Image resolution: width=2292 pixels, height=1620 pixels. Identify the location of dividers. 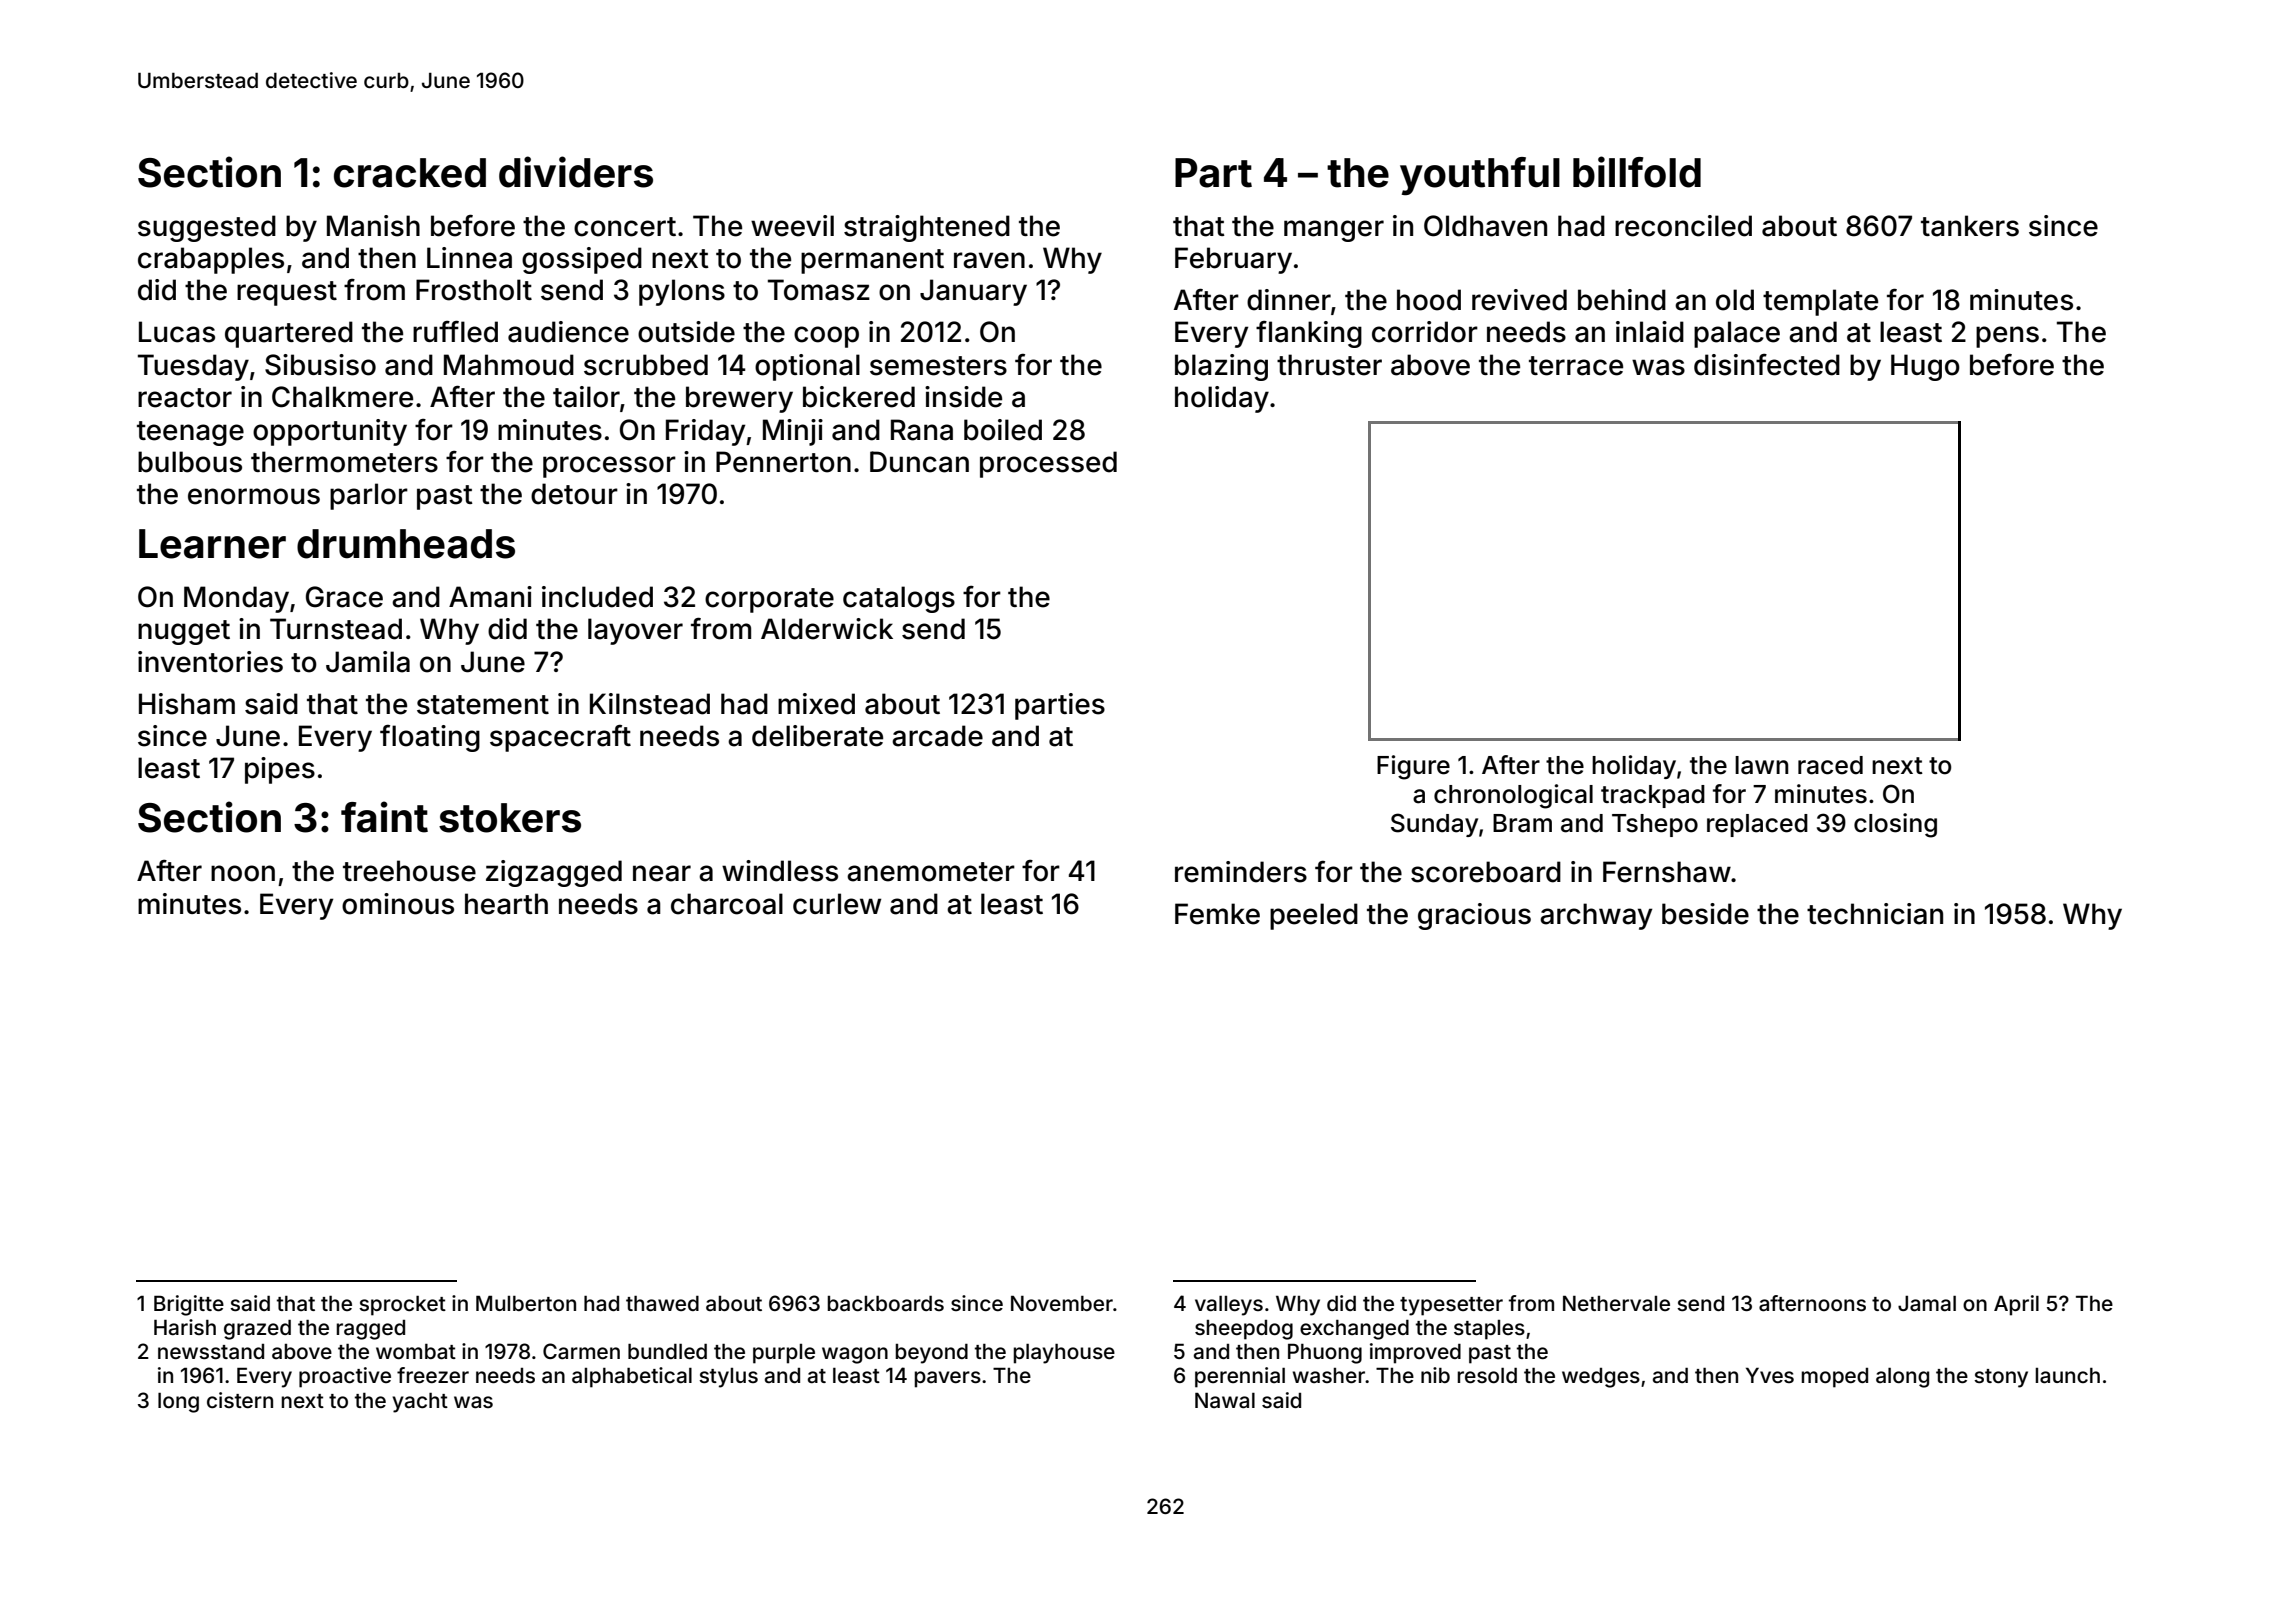
(576, 172).
